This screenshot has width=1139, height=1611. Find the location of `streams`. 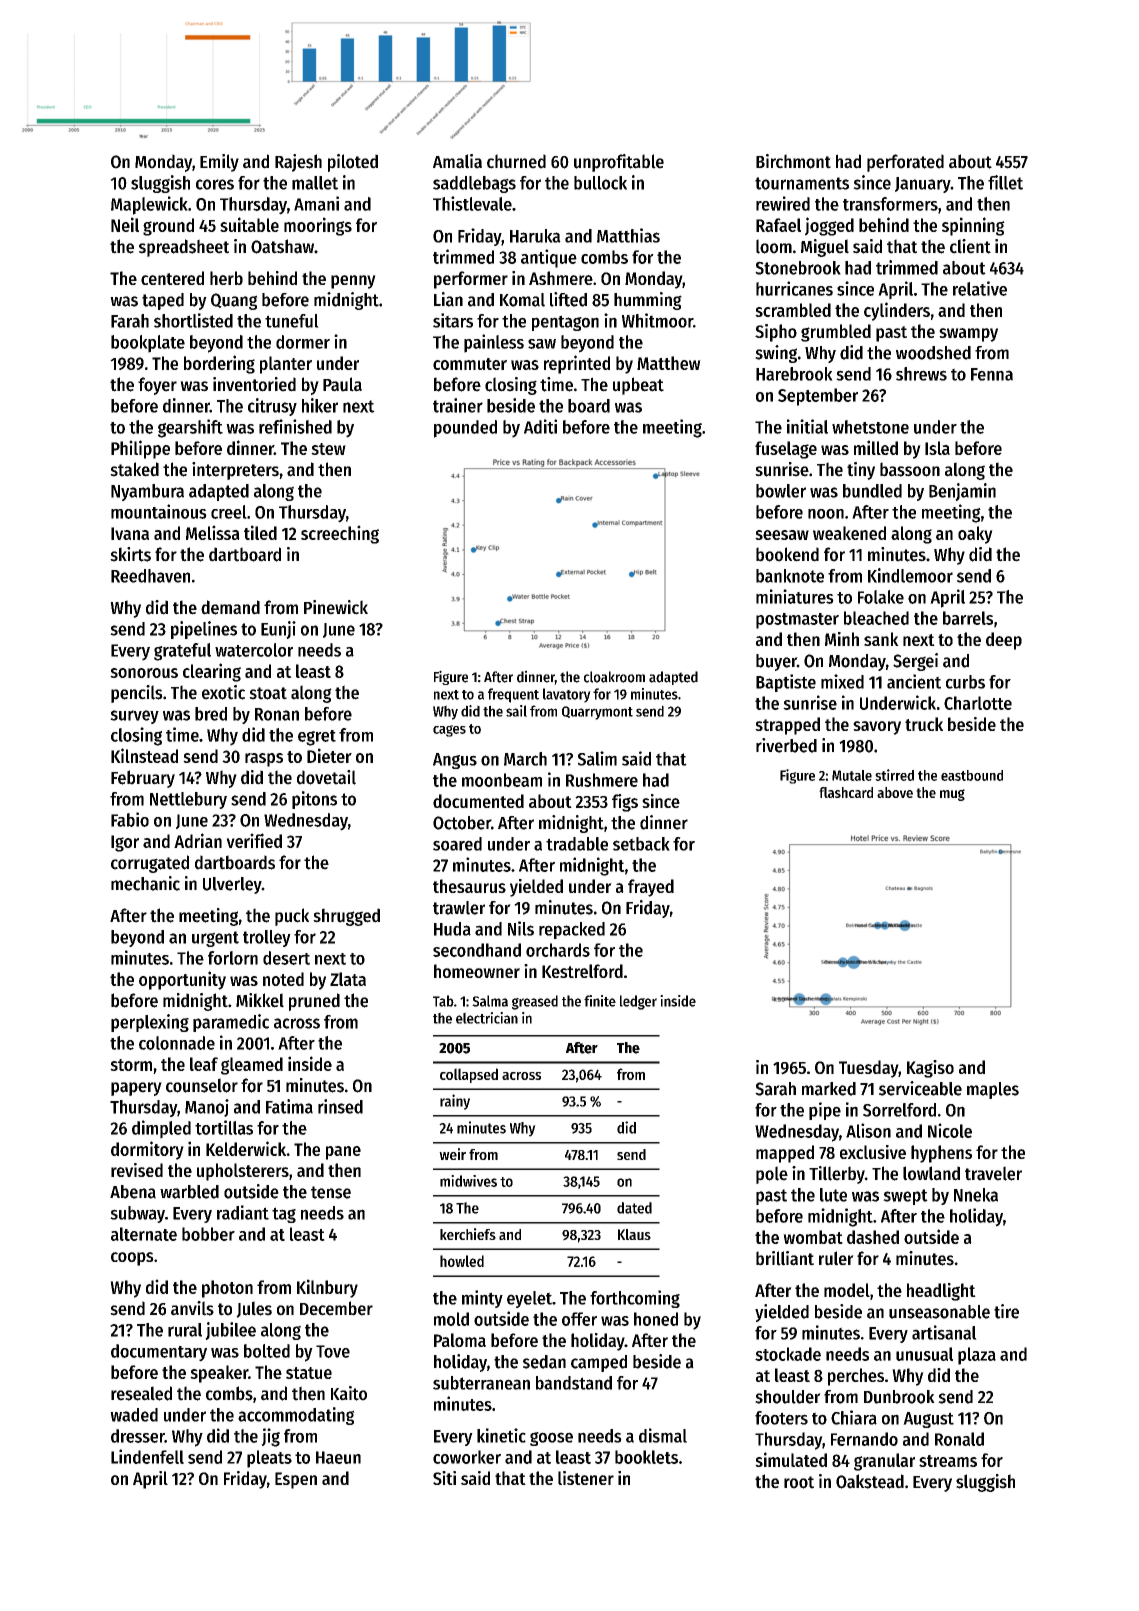

streams is located at coordinates (948, 1461).
